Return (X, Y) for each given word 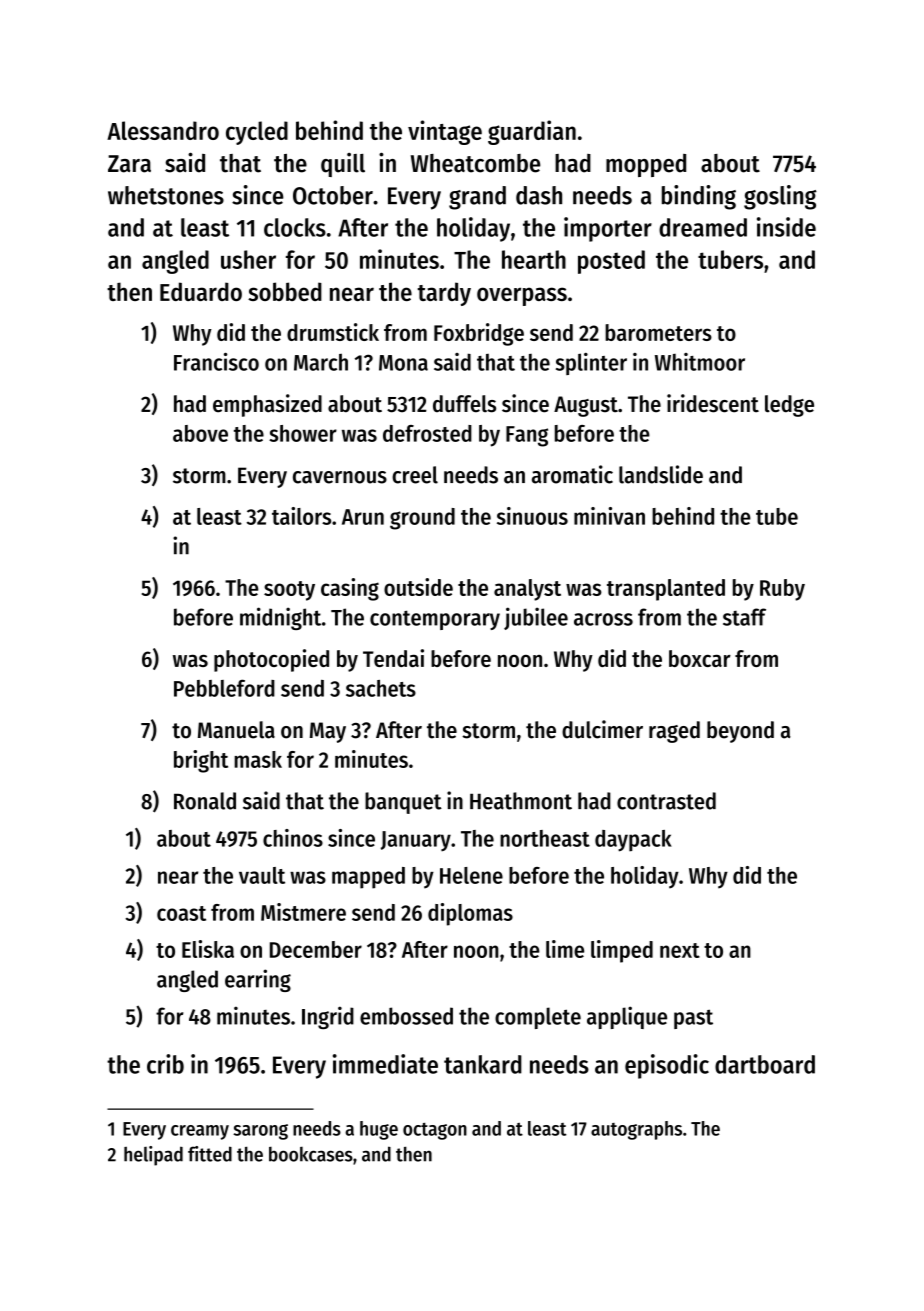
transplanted (666, 590)
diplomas (470, 914)
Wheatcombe (475, 163)
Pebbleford (224, 688)
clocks (295, 227)
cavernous (340, 477)
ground (422, 519)
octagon (435, 1131)
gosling (780, 197)
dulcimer (602, 729)
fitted (210, 1154)
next (680, 950)
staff (744, 617)
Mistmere (303, 912)
